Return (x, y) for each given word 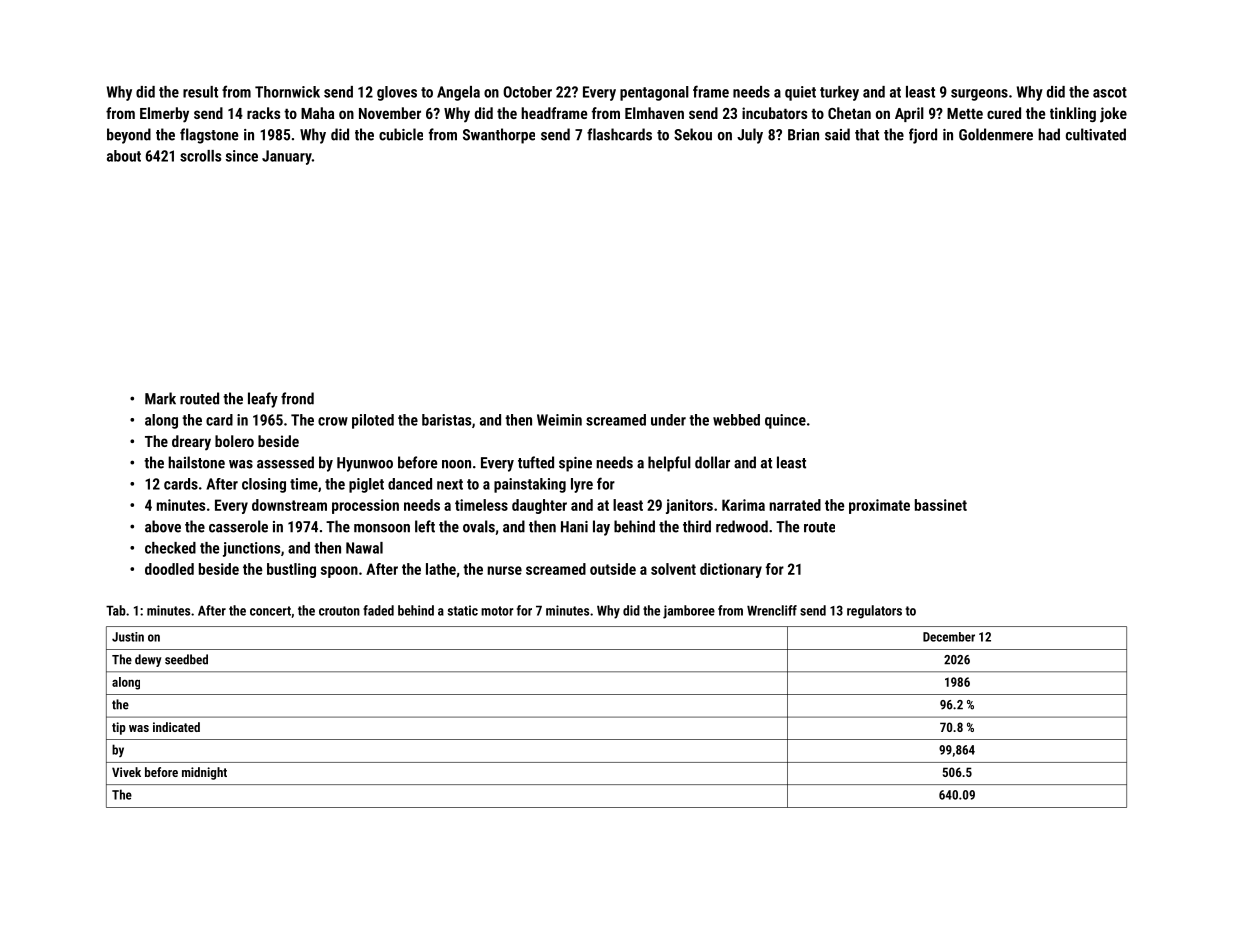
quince (785, 421)
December (949, 637)
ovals (479, 526)
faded (378, 610)
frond (297, 398)
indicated (176, 727)
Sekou (693, 134)
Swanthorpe (499, 136)
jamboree (689, 612)
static (463, 610)
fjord (923, 136)
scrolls (200, 156)
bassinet (941, 505)
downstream (289, 505)
